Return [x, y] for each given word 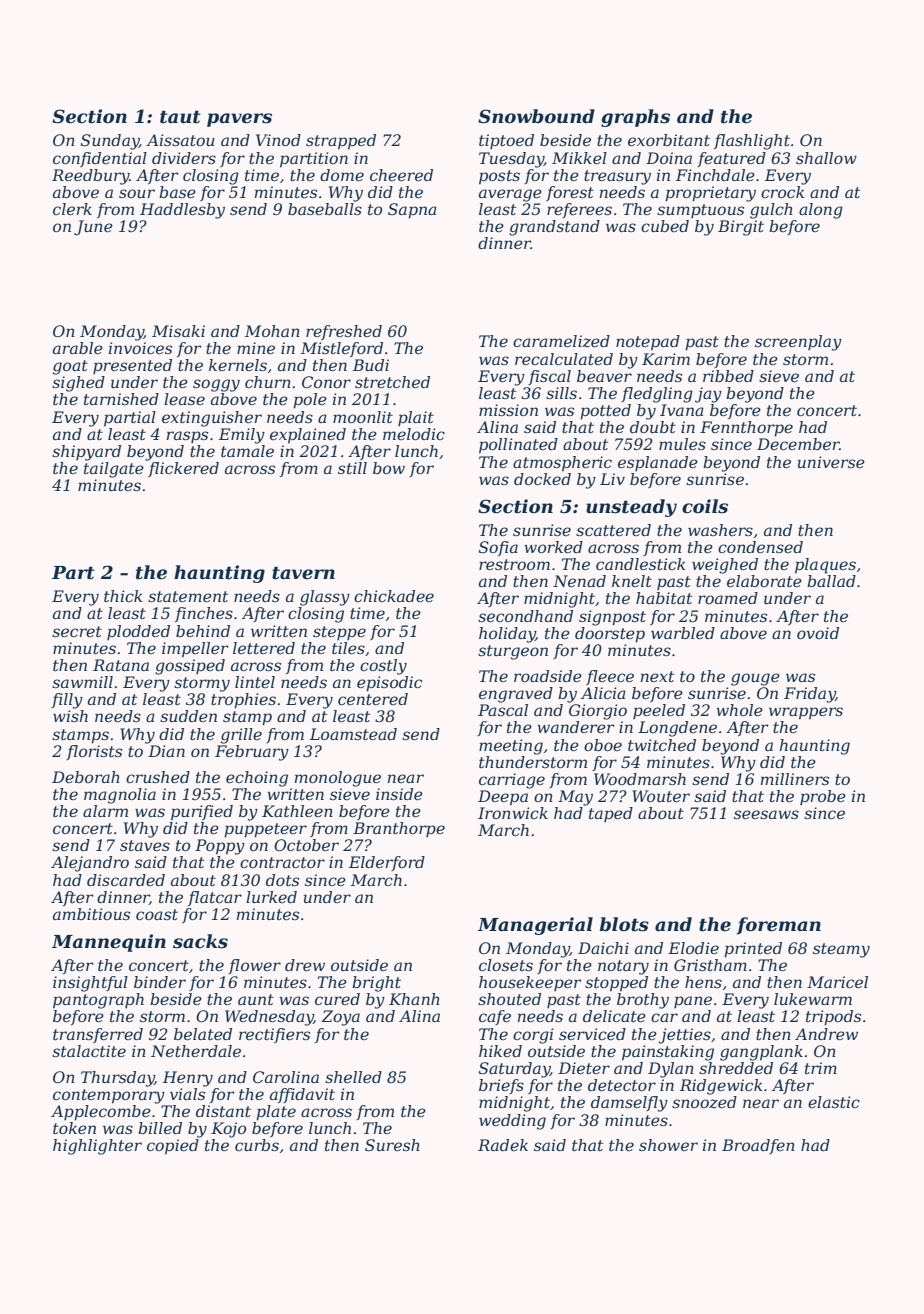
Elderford [387, 863]
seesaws [766, 814]
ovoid [818, 633]
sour [137, 193]
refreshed [344, 332]
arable [78, 348]
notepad [648, 343]
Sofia [498, 548]
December [798, 444]
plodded [138, 632]
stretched [392, 382]
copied [173, 1147]
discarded [126, 880]
